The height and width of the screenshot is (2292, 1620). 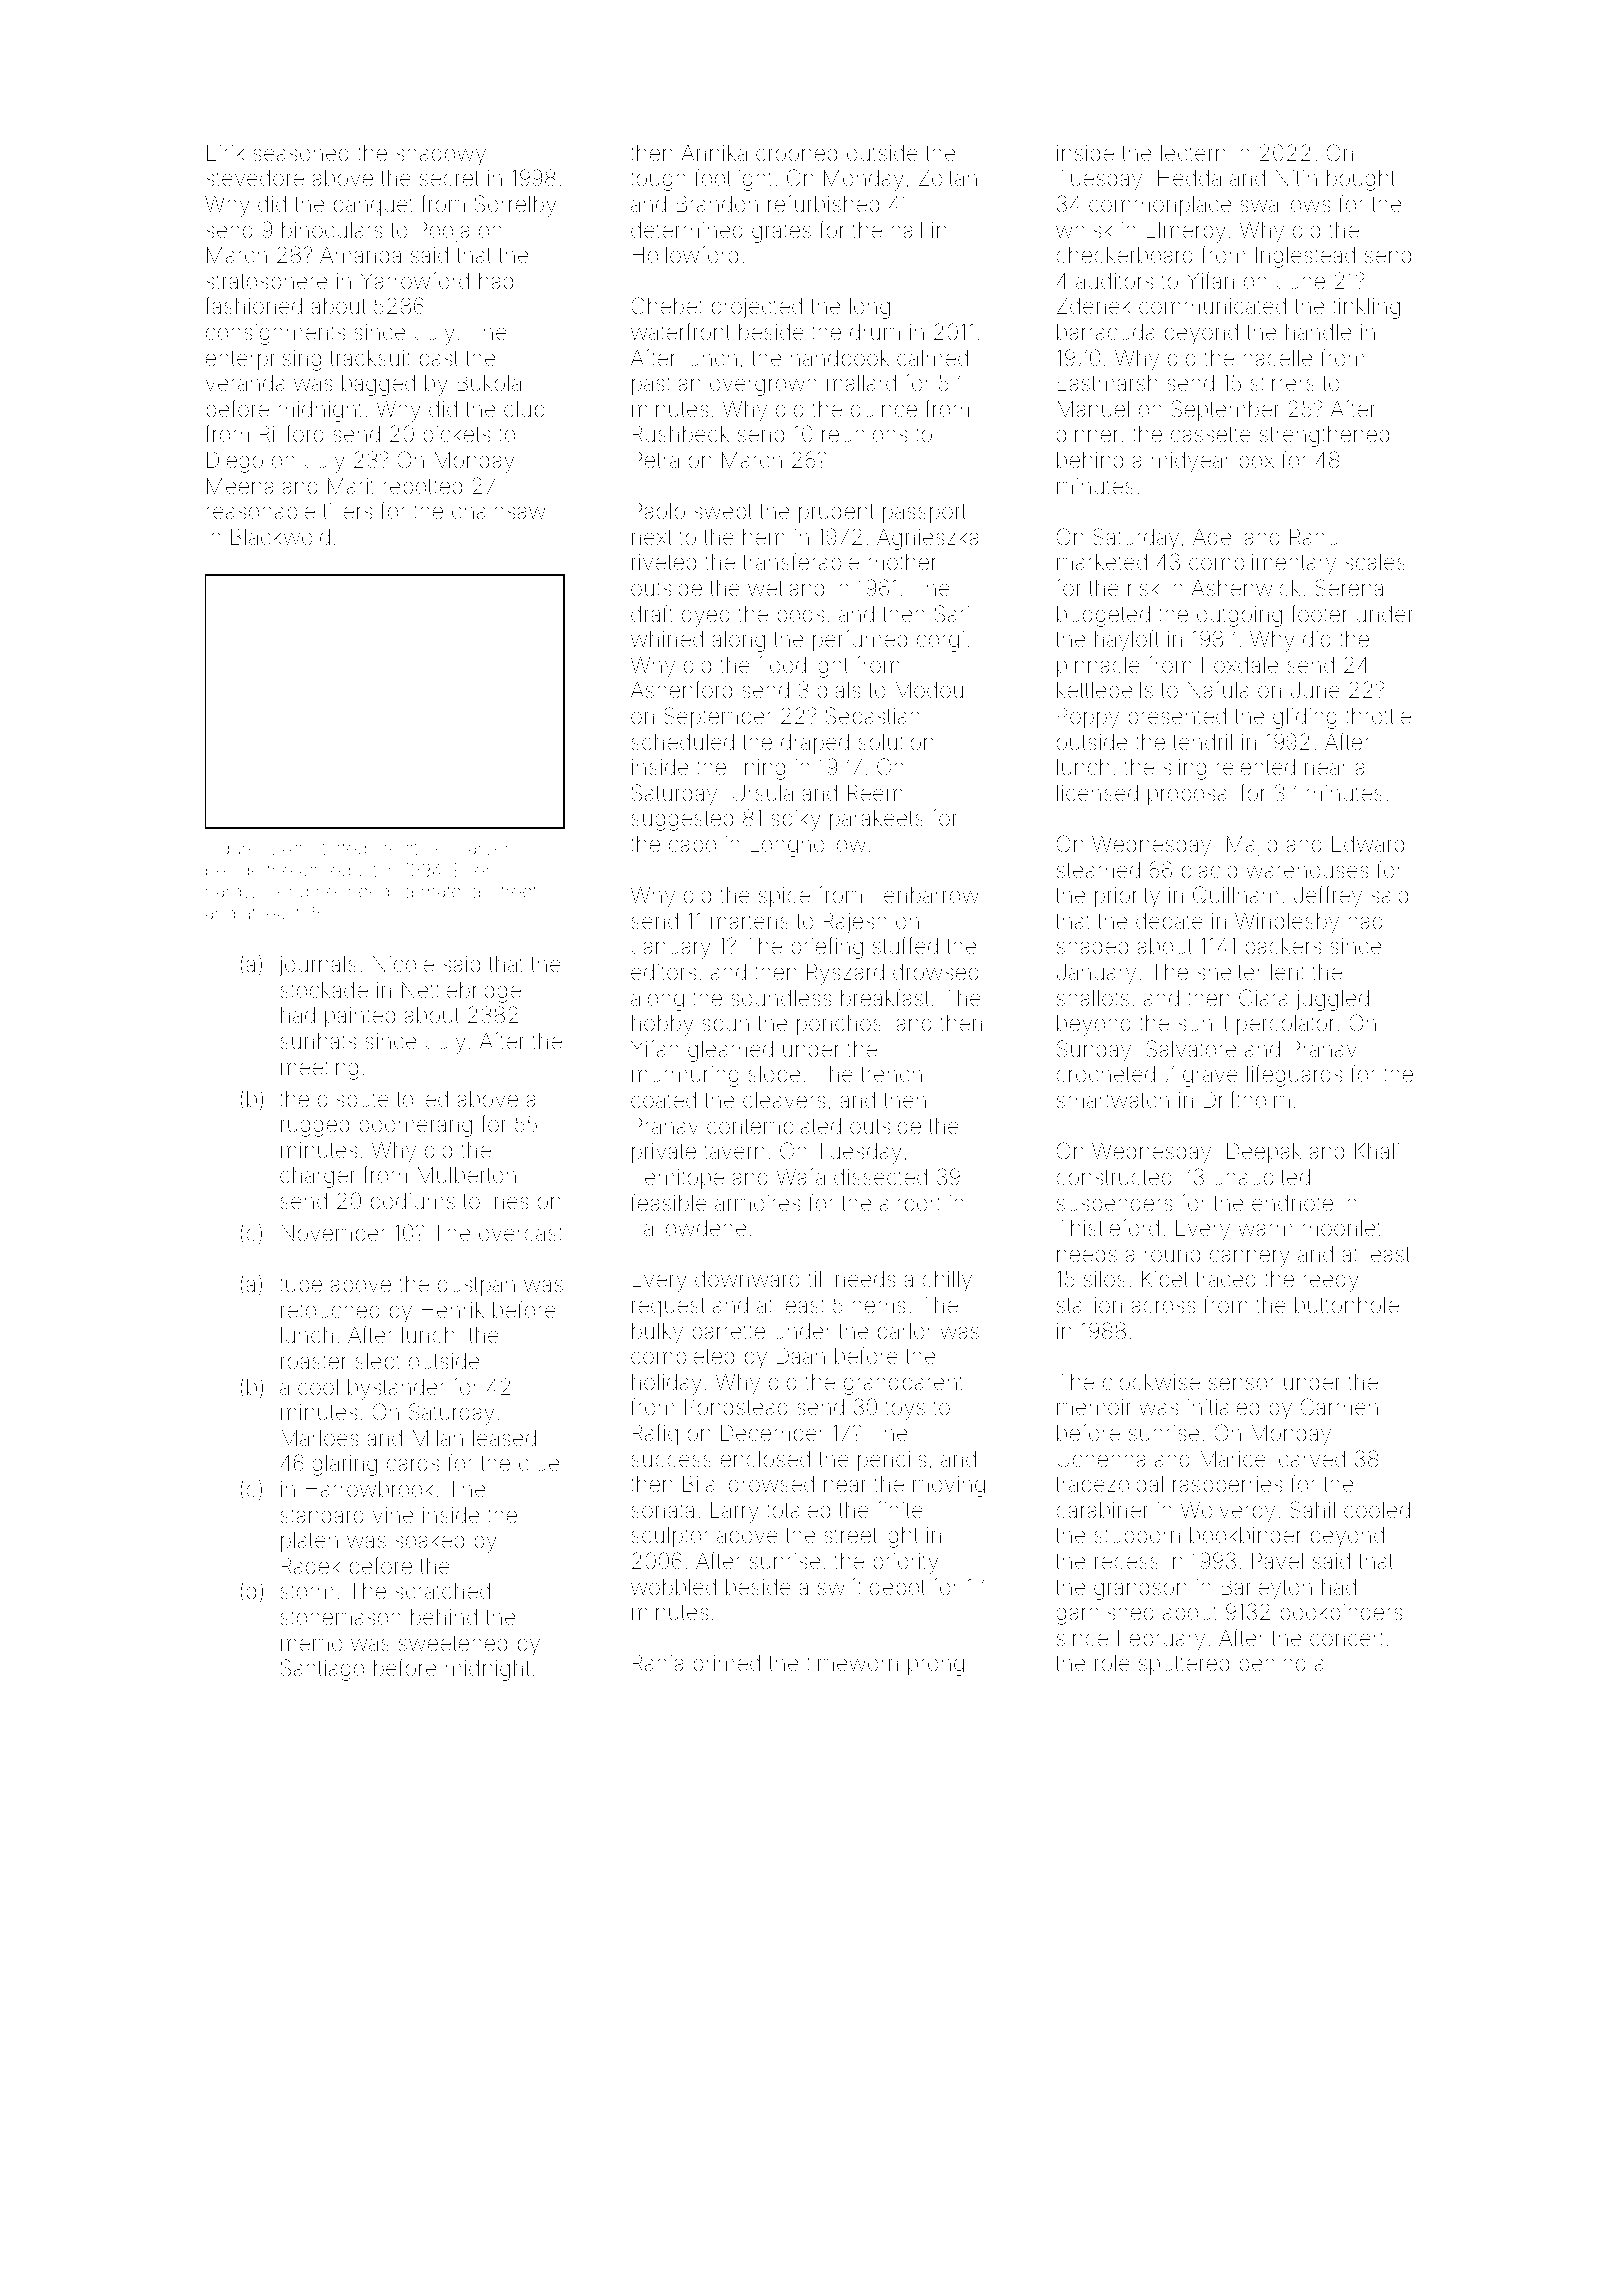 What do you see at coordinates (461, 992) in the screenshot?
I see `Nettlebridge` at bounding box center [461, 992].
